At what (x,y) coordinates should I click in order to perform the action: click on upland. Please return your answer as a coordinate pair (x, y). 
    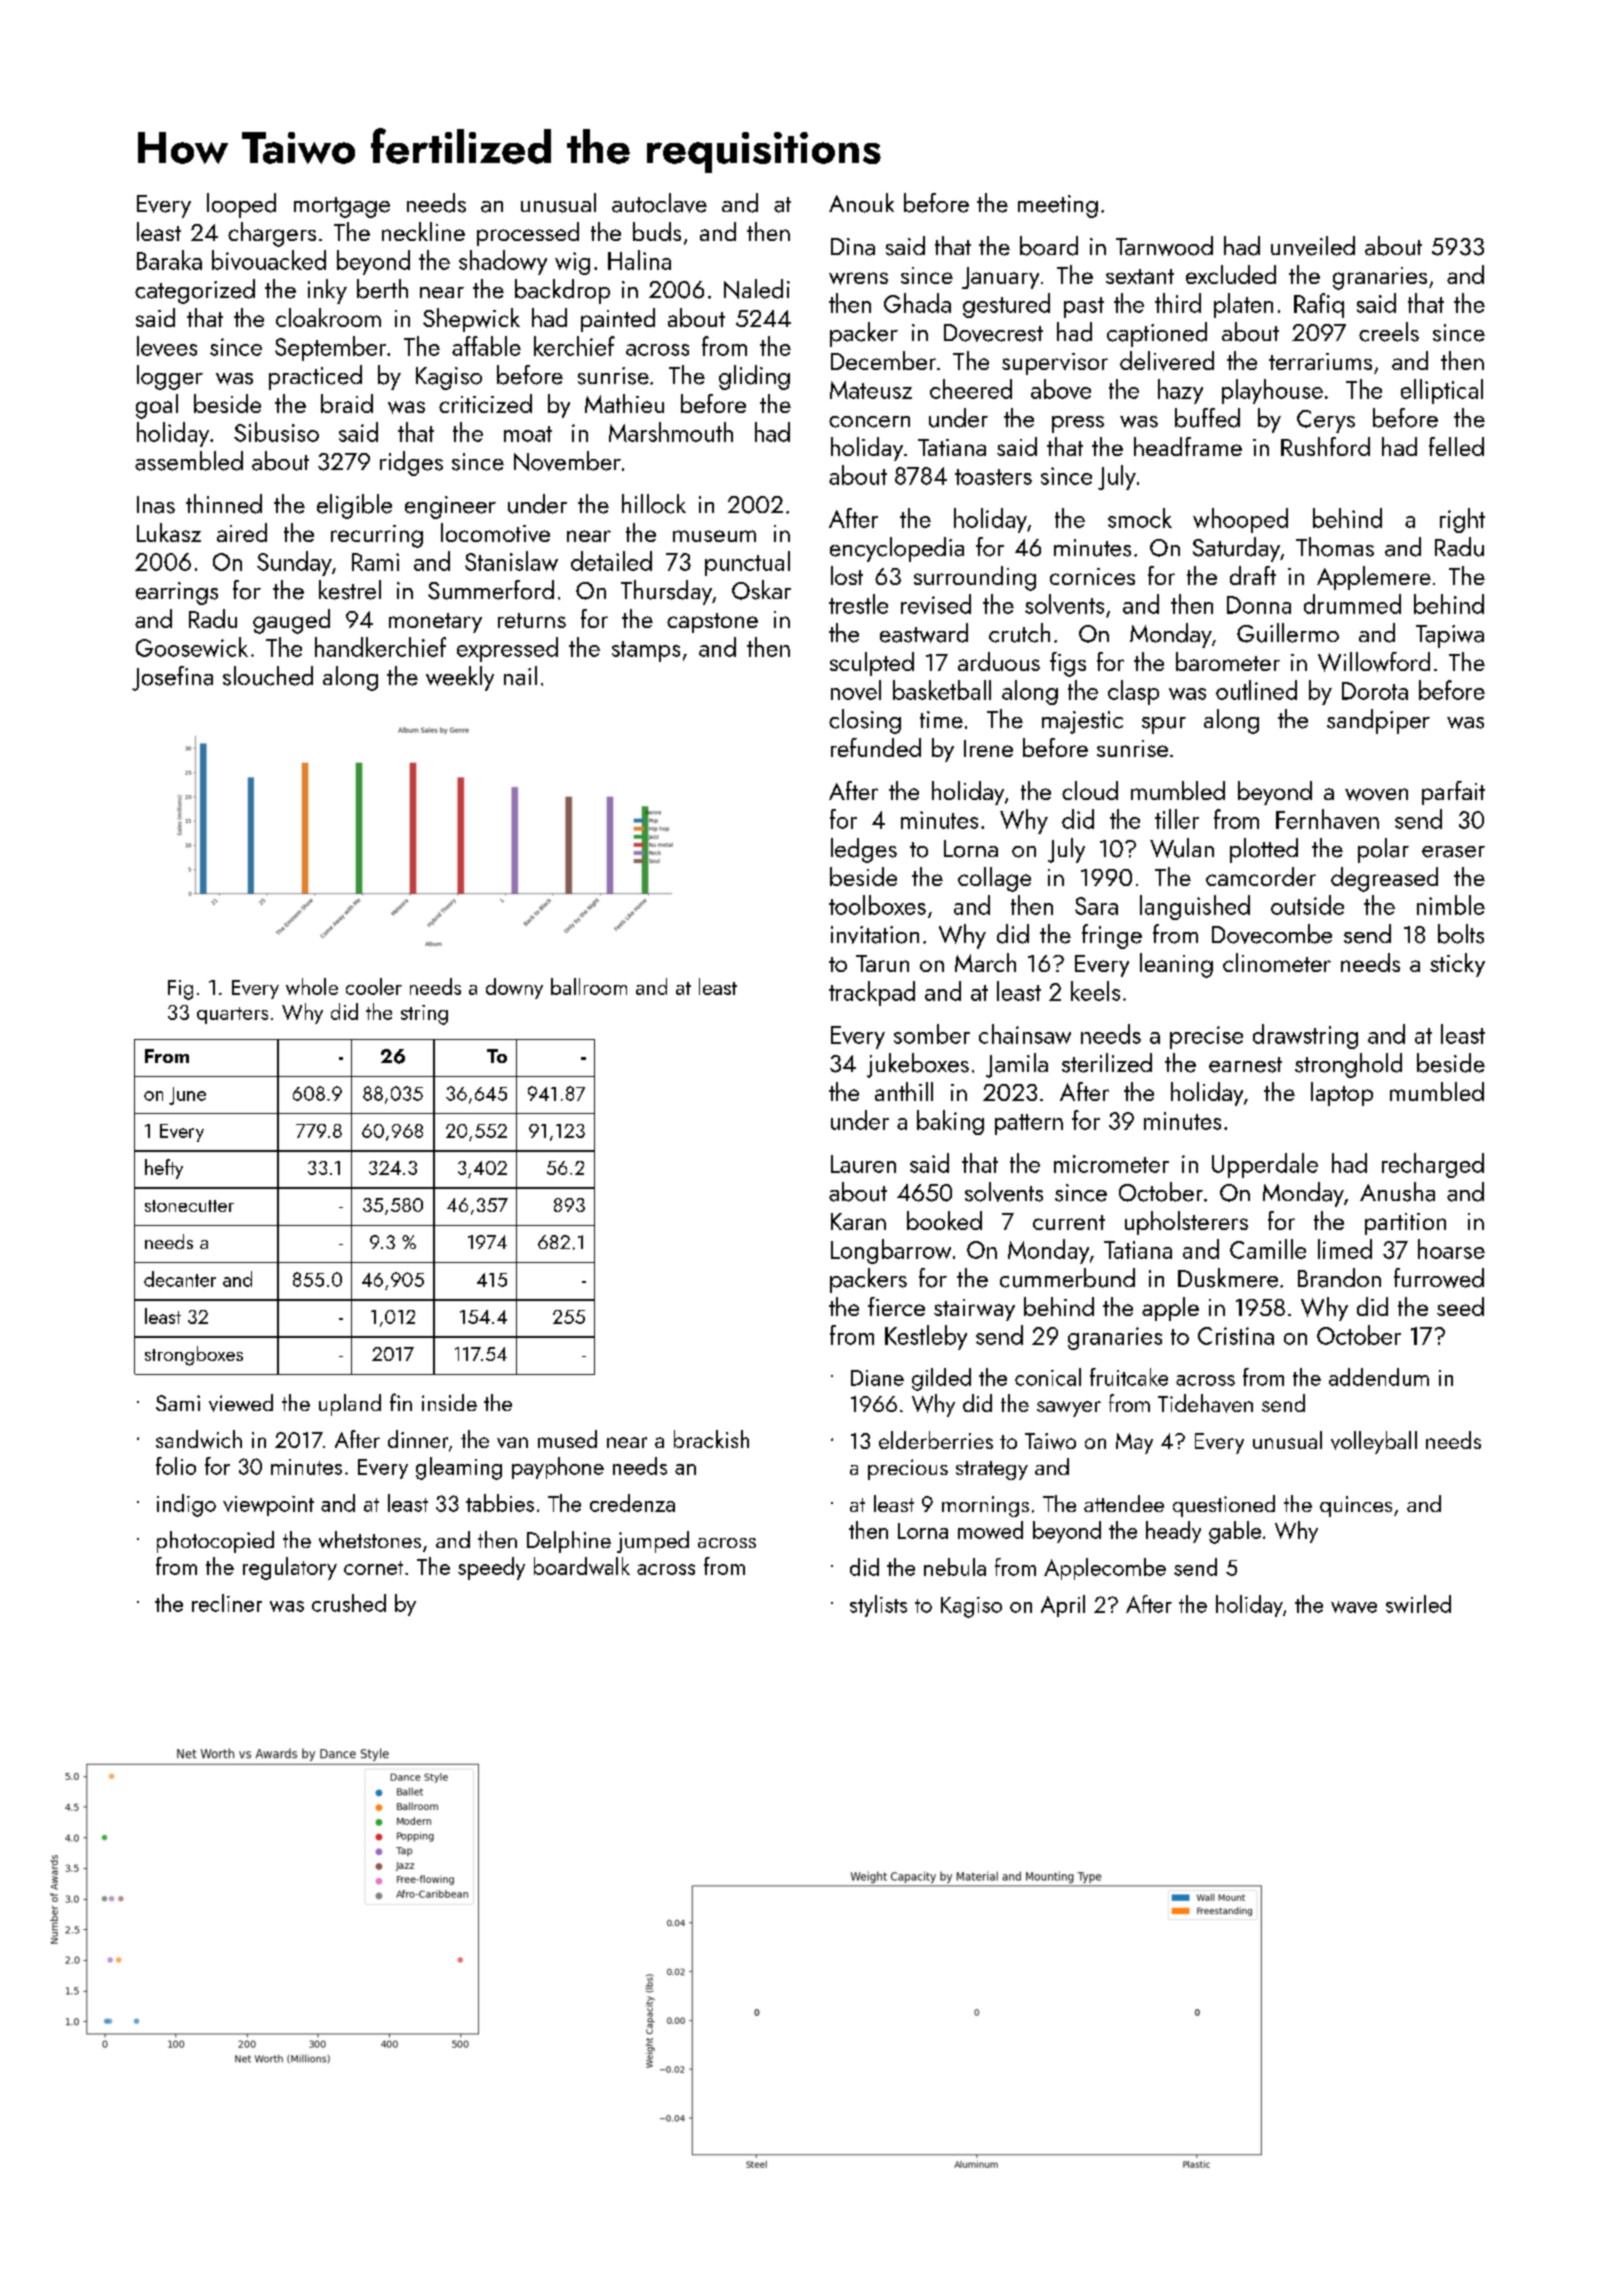
    Looking at the image, I should click on (350, 1405).
